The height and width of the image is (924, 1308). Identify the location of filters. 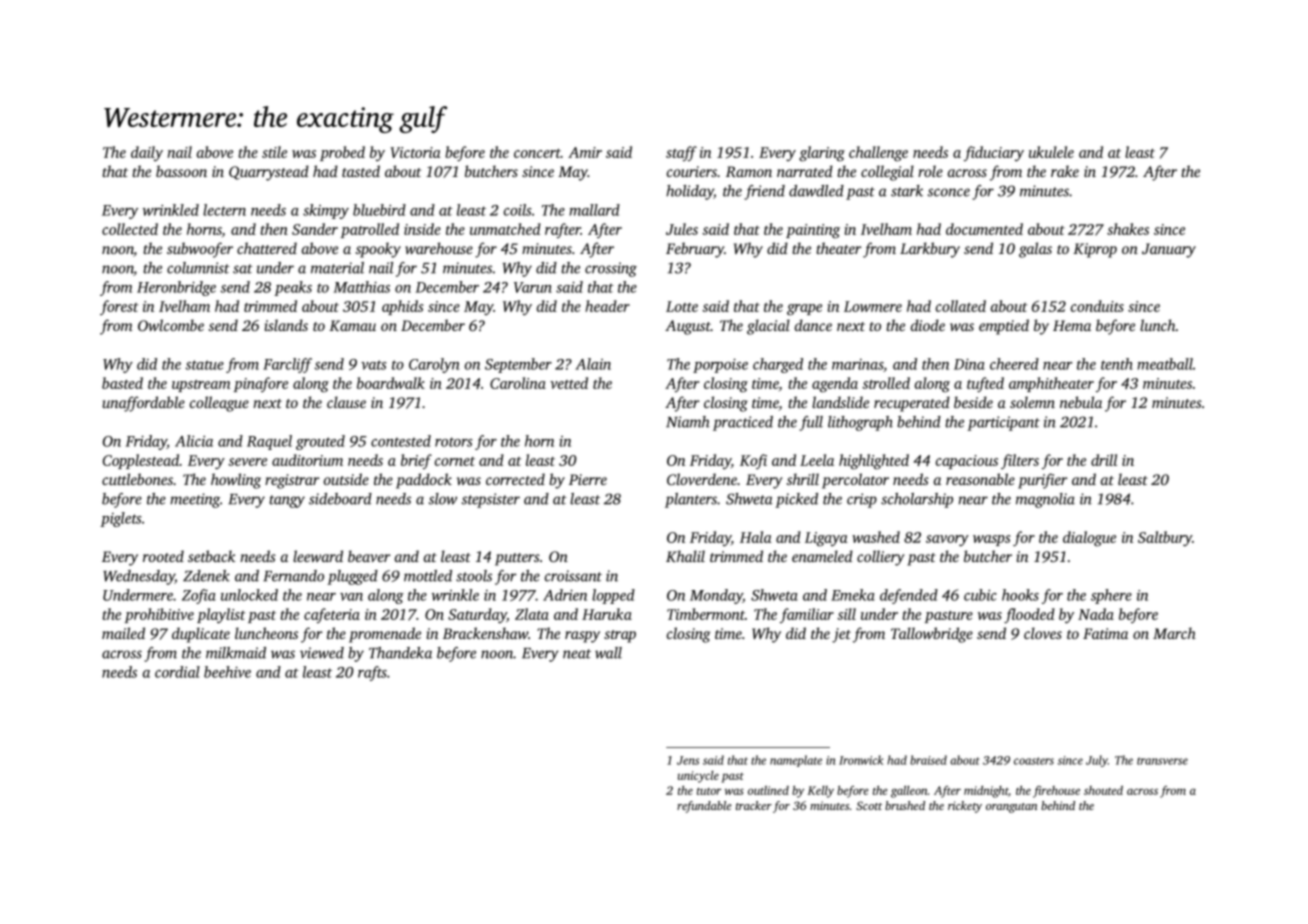
(1020, 461).
